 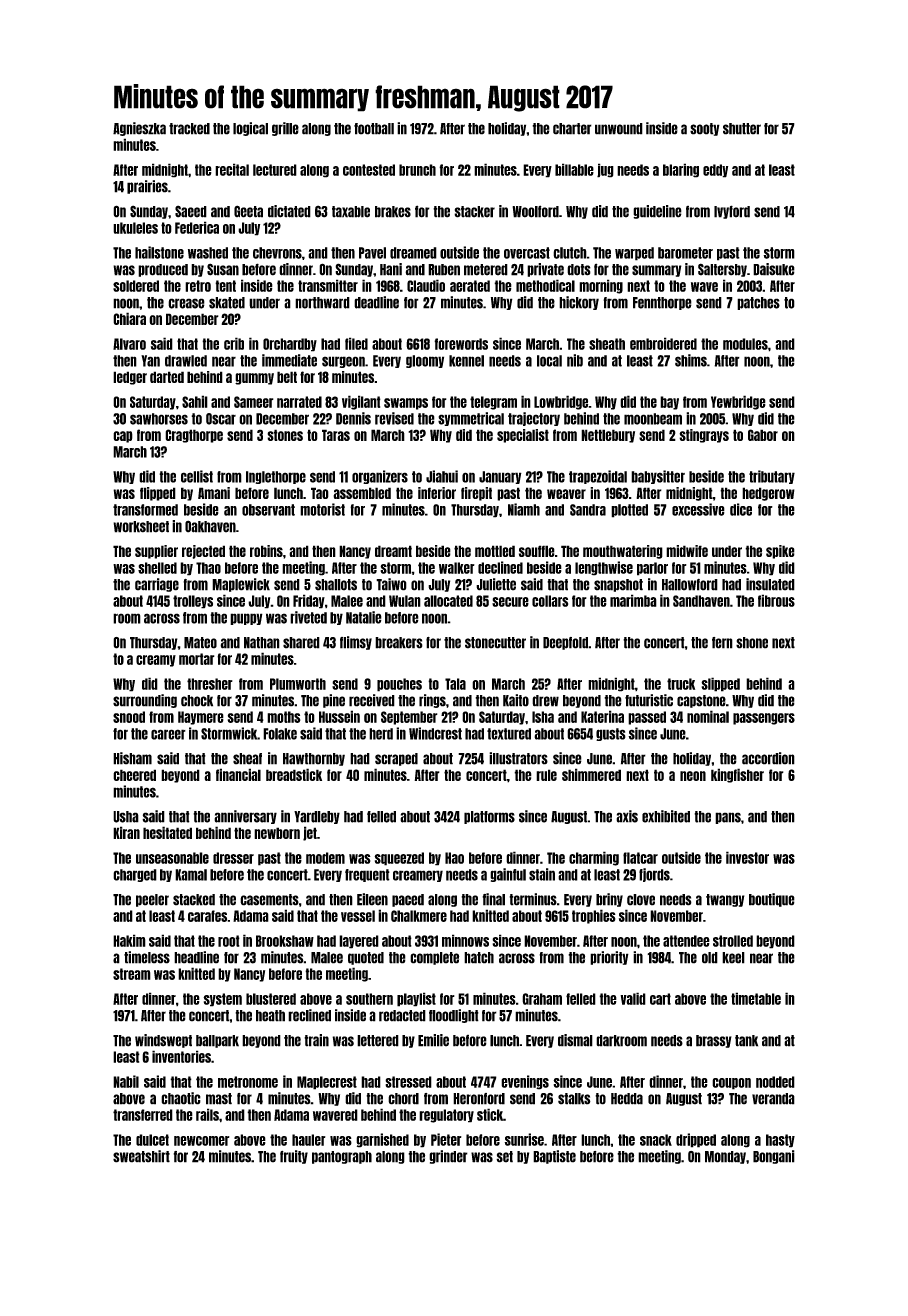 What do you see at coordinates (775, 1082) in the screenshot?
I see `nodded` at bounding box center [775, 1082].
